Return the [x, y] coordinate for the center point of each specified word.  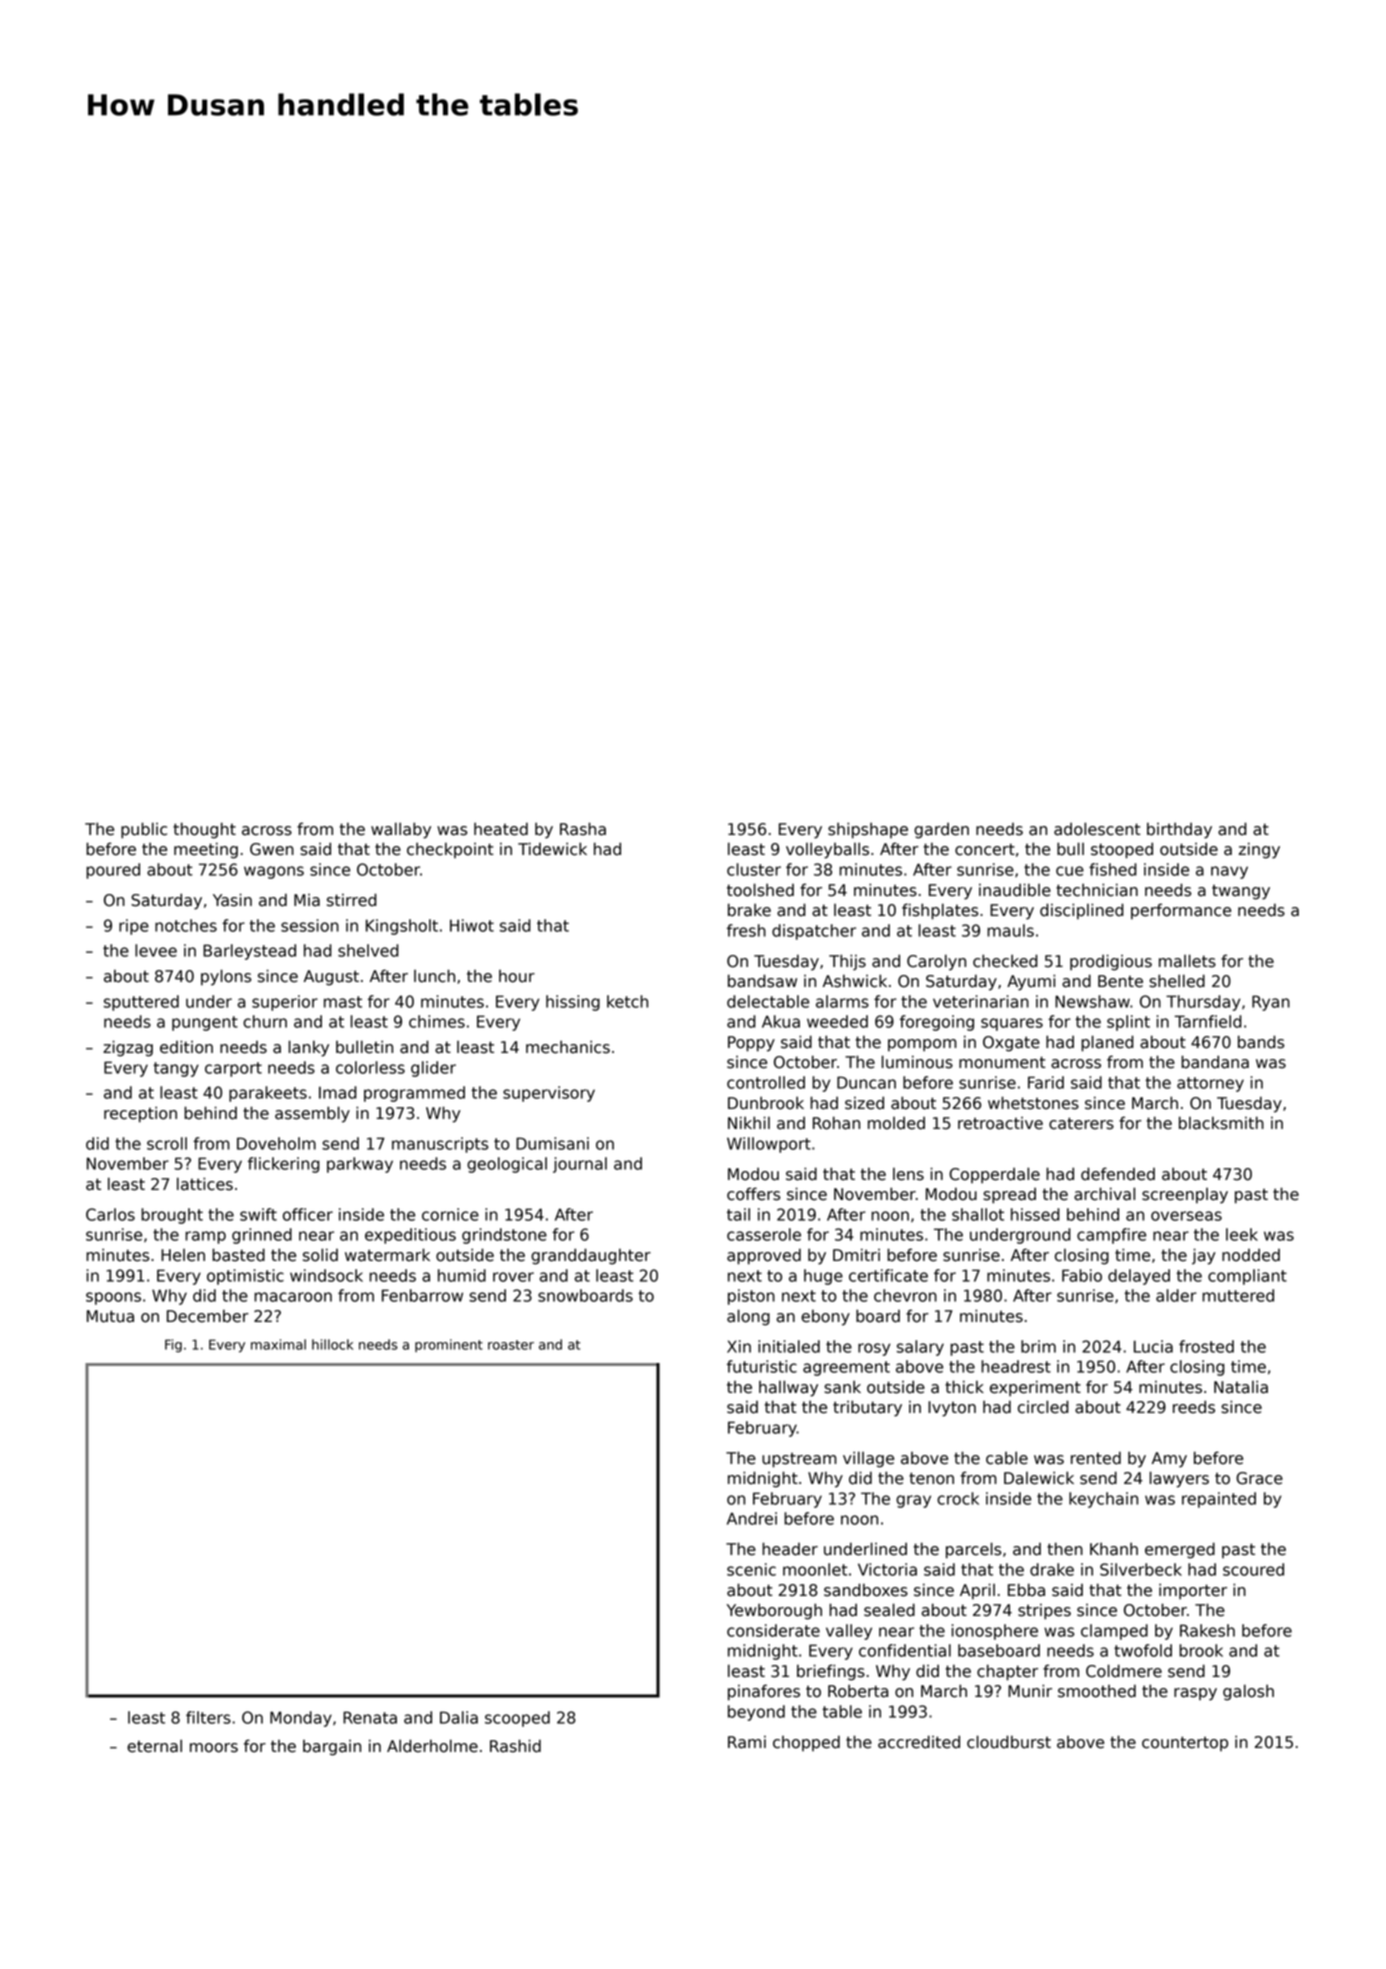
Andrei [752, 1518]
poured [113, 871]
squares [1012, 1024]
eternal [154, 1746]
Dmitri [856, 1254]
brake [749, 910]
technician [1097, 890]
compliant [1247, 1277]
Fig [173, 1346]
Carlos [110, 1214]
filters [208, 1717]
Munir [1030, 1691]
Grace [1259, 1478]
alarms [842, 1001]
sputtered [141, 1003]
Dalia [459, 1717]
